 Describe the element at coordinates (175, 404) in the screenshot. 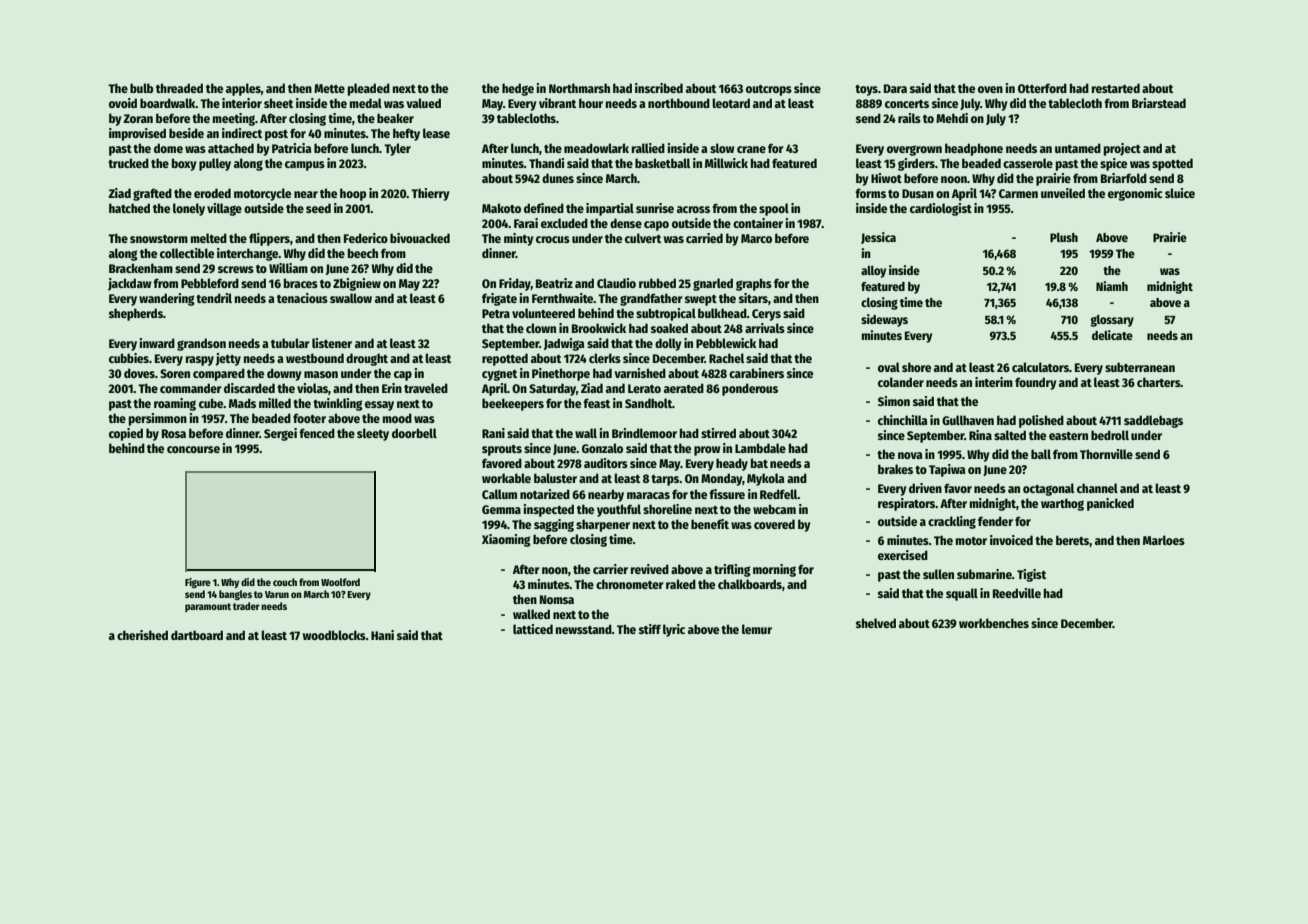

I see `roaming` at that location.
